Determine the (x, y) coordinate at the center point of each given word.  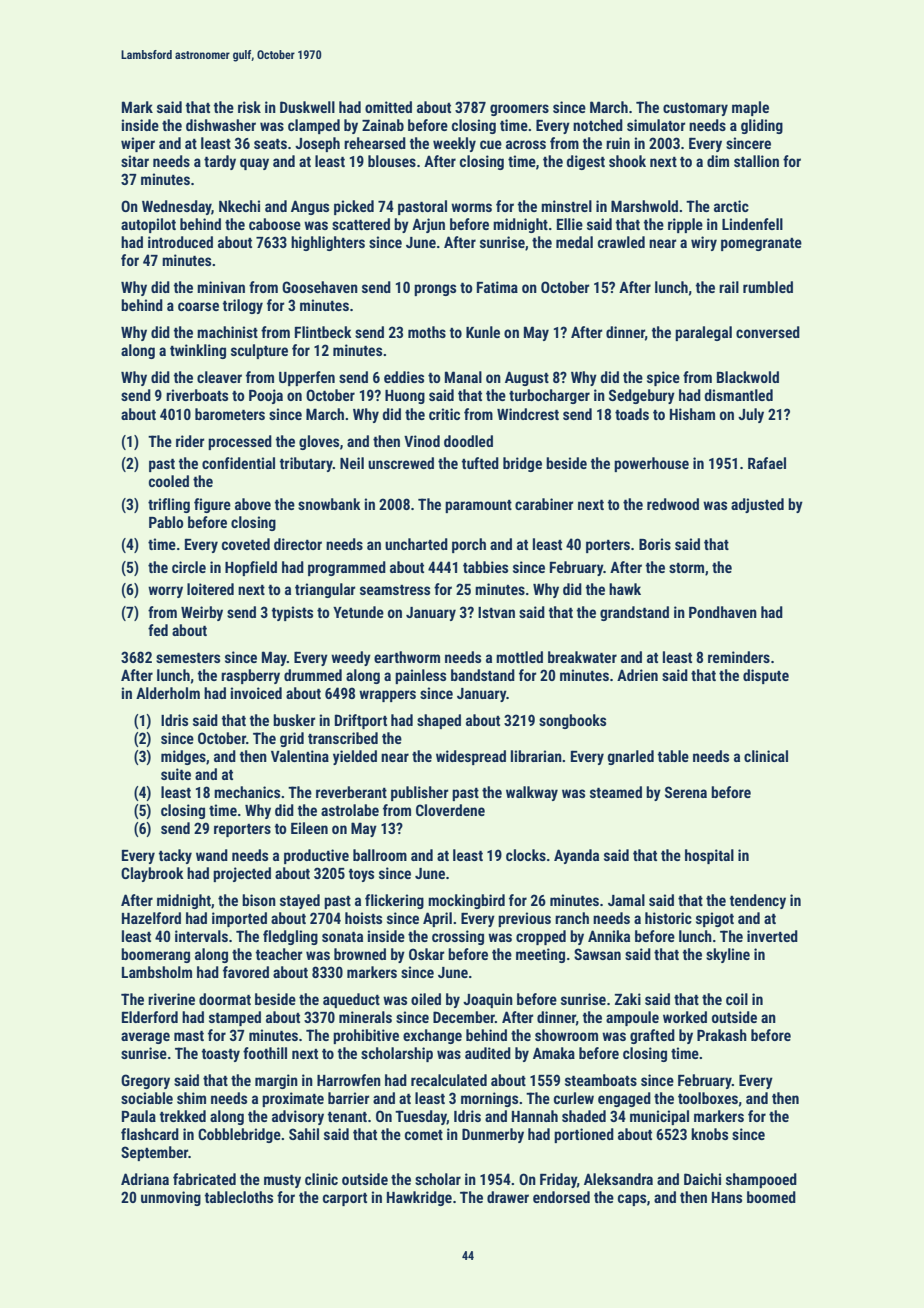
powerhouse (651, 464)
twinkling (198, 351)
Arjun (428, 225)
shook (627, 161)
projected (242, 874)
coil (737, 999)
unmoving (171, 1198)
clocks (526, 855)
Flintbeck (323, 332)
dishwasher (221, 125)
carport (345, 1199)
